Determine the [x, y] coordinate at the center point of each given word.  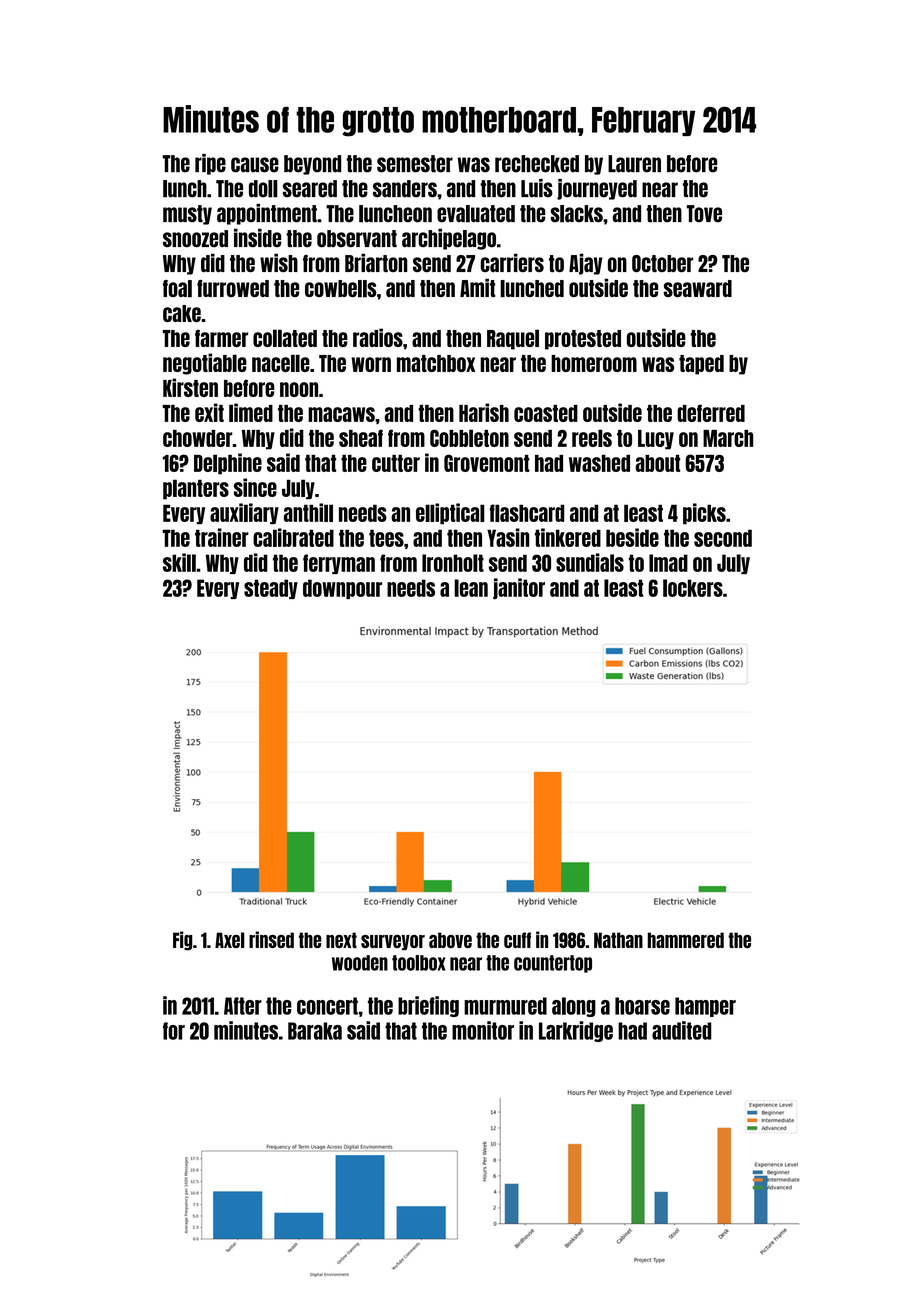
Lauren [634, 164]
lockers [693, 588]
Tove [704, 214]
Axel [230, 940]
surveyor [393, 942]
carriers [512, 262]
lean [471, 588]
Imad [668, 563]
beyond [312, 165]
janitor [519, 589]
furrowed [233, 288]
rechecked [537, 164]
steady [271, 589]
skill [179, 562]
